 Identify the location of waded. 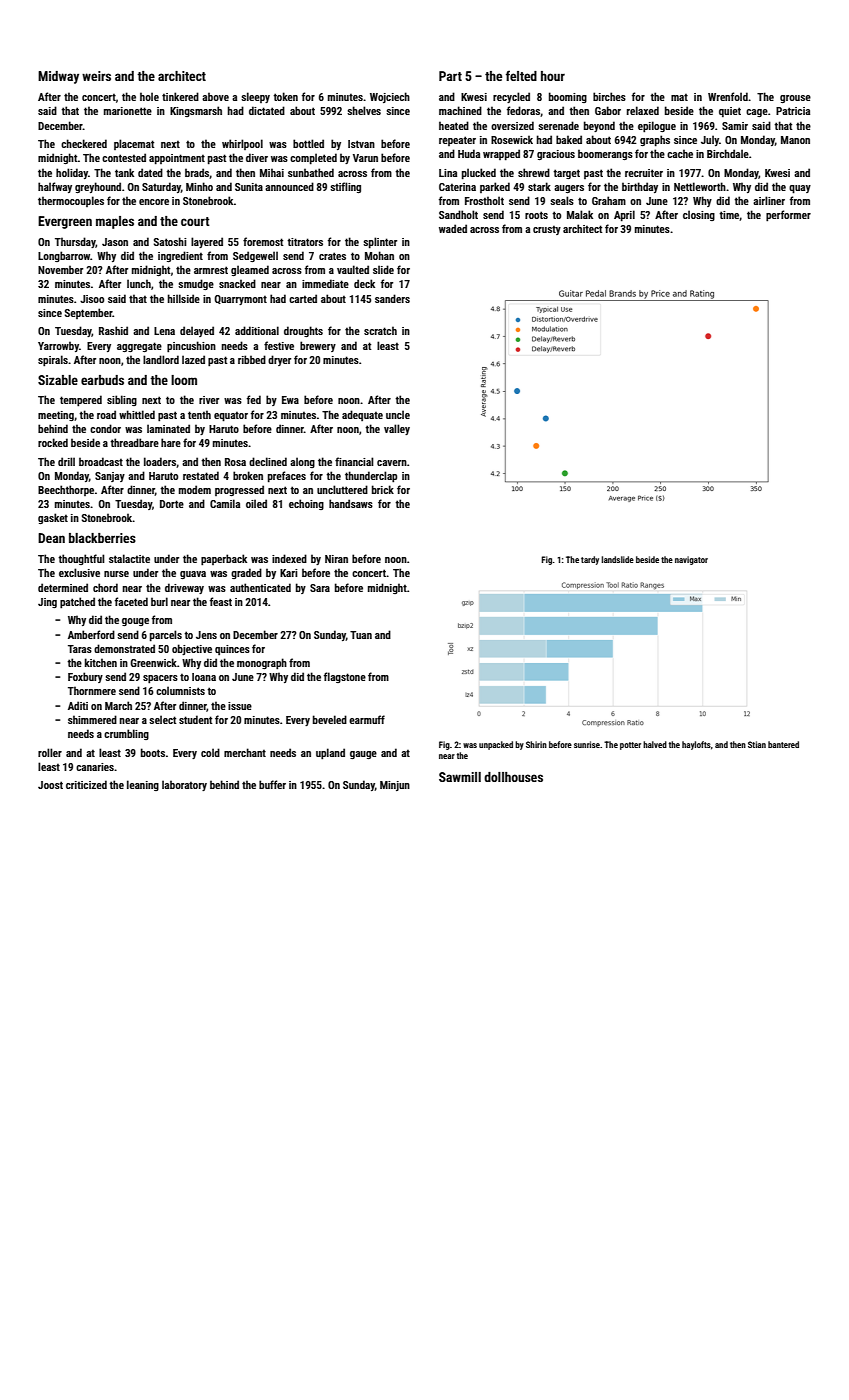
(453, 228).
